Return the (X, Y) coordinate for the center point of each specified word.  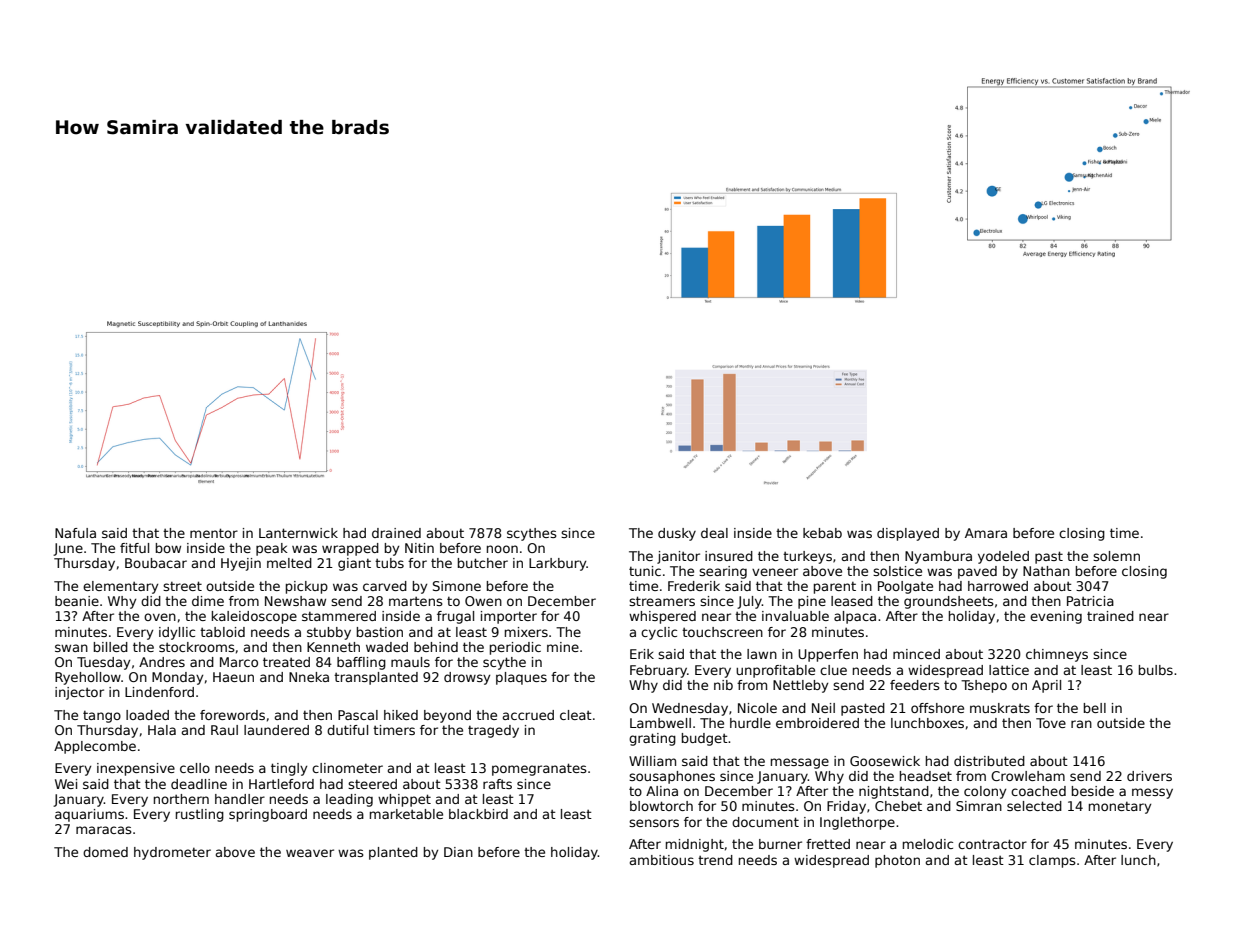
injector (79, 693)
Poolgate (905, 587)
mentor (214, 533)
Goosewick (885, 761)
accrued (528, 715)
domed (105, 852)
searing (723, 572)
